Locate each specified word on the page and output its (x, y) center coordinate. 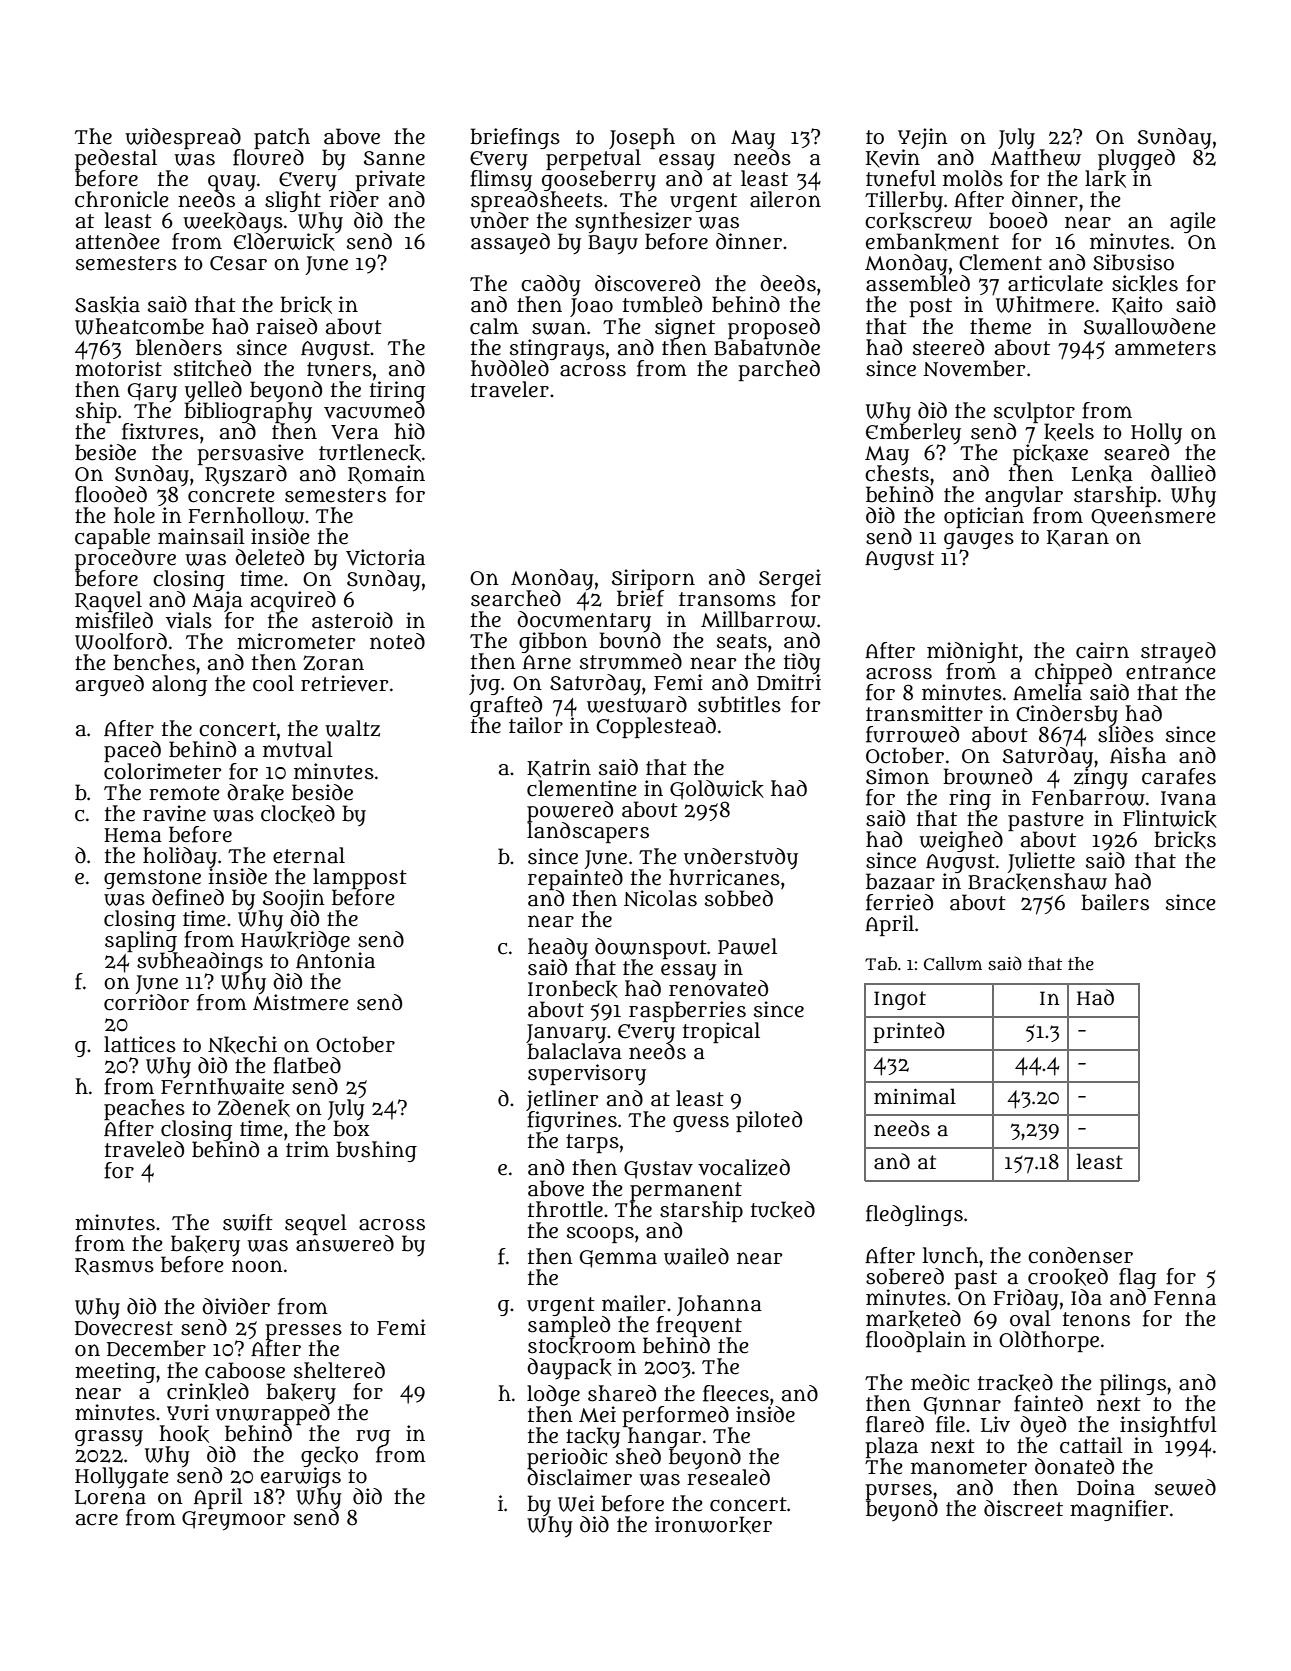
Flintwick (1170, 819)
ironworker (713, 1525)
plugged (1136, 159)
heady (558, 948)
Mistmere (301, 1002)
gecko (329, 1456)
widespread (183, 138)
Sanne (394, 158)
